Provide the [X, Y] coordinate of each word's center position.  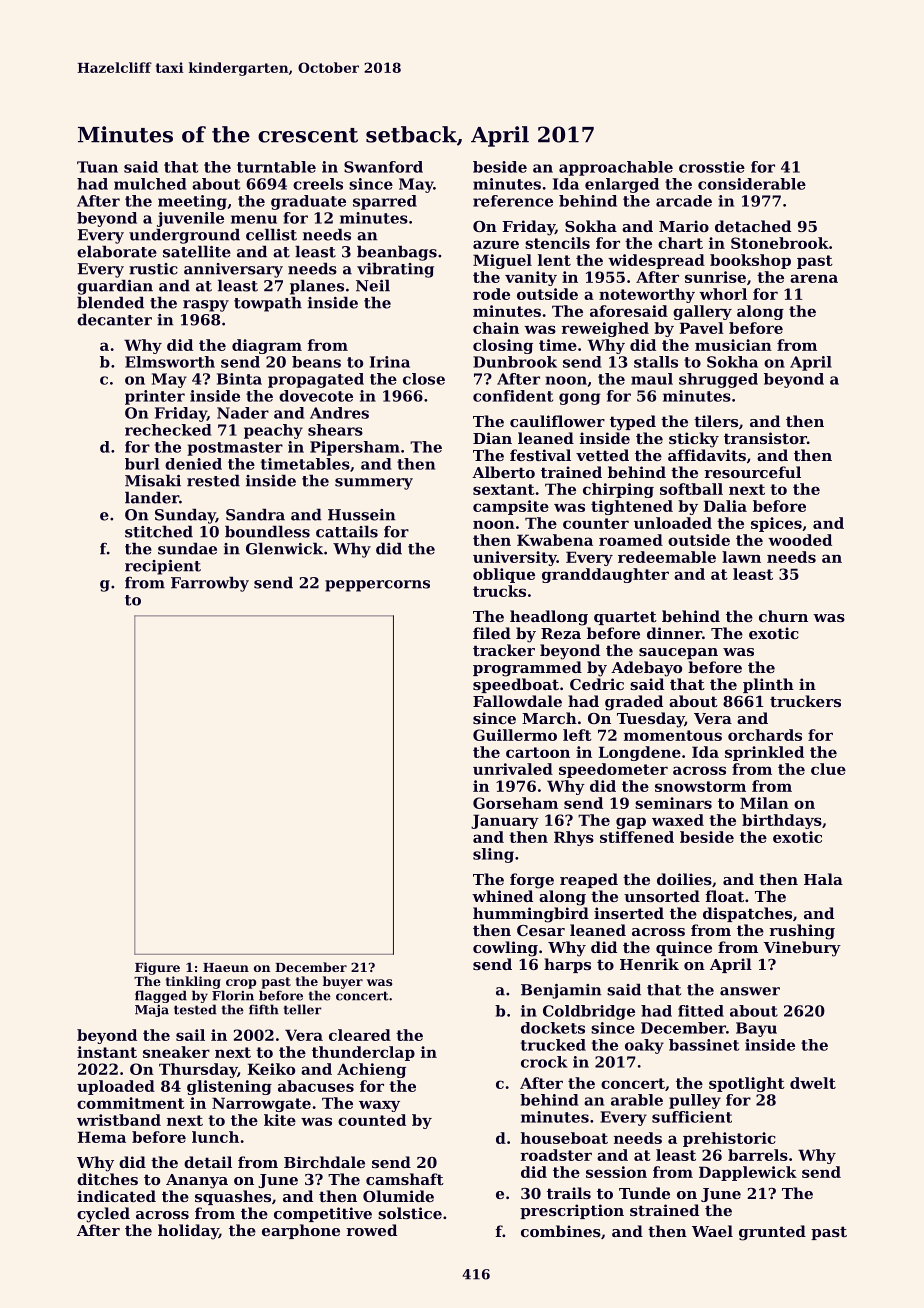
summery [374, 484]
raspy [206, 306]
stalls [656, 362]
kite [280, 1120]
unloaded [673, 523]
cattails [347, 531]
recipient [163, 567]
